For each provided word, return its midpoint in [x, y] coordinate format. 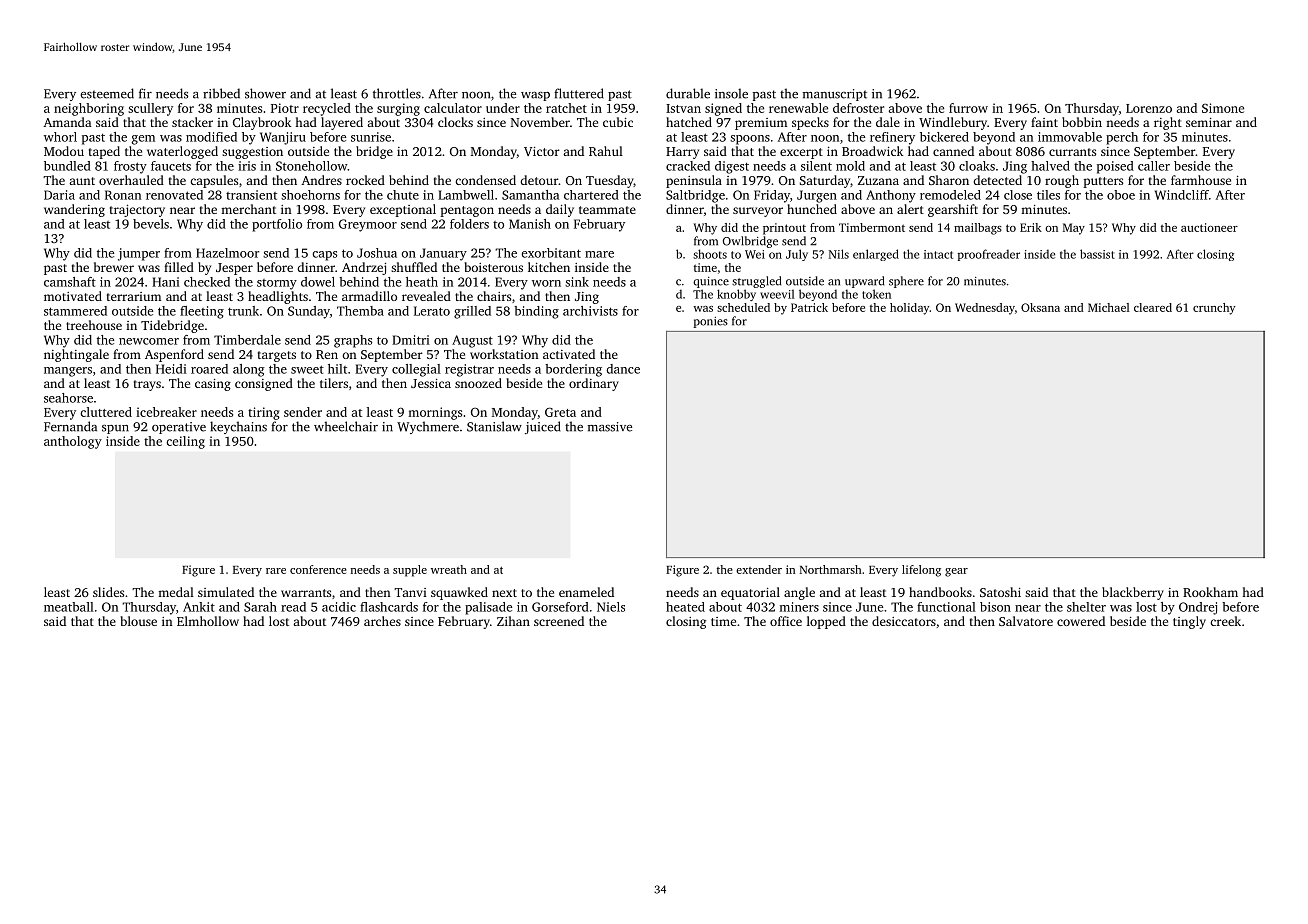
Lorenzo [1149, 108]
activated [569, 354]
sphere [906, 282]
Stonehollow [311, 166]
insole [731, 93]
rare [276, 571]
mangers [68, 372]
